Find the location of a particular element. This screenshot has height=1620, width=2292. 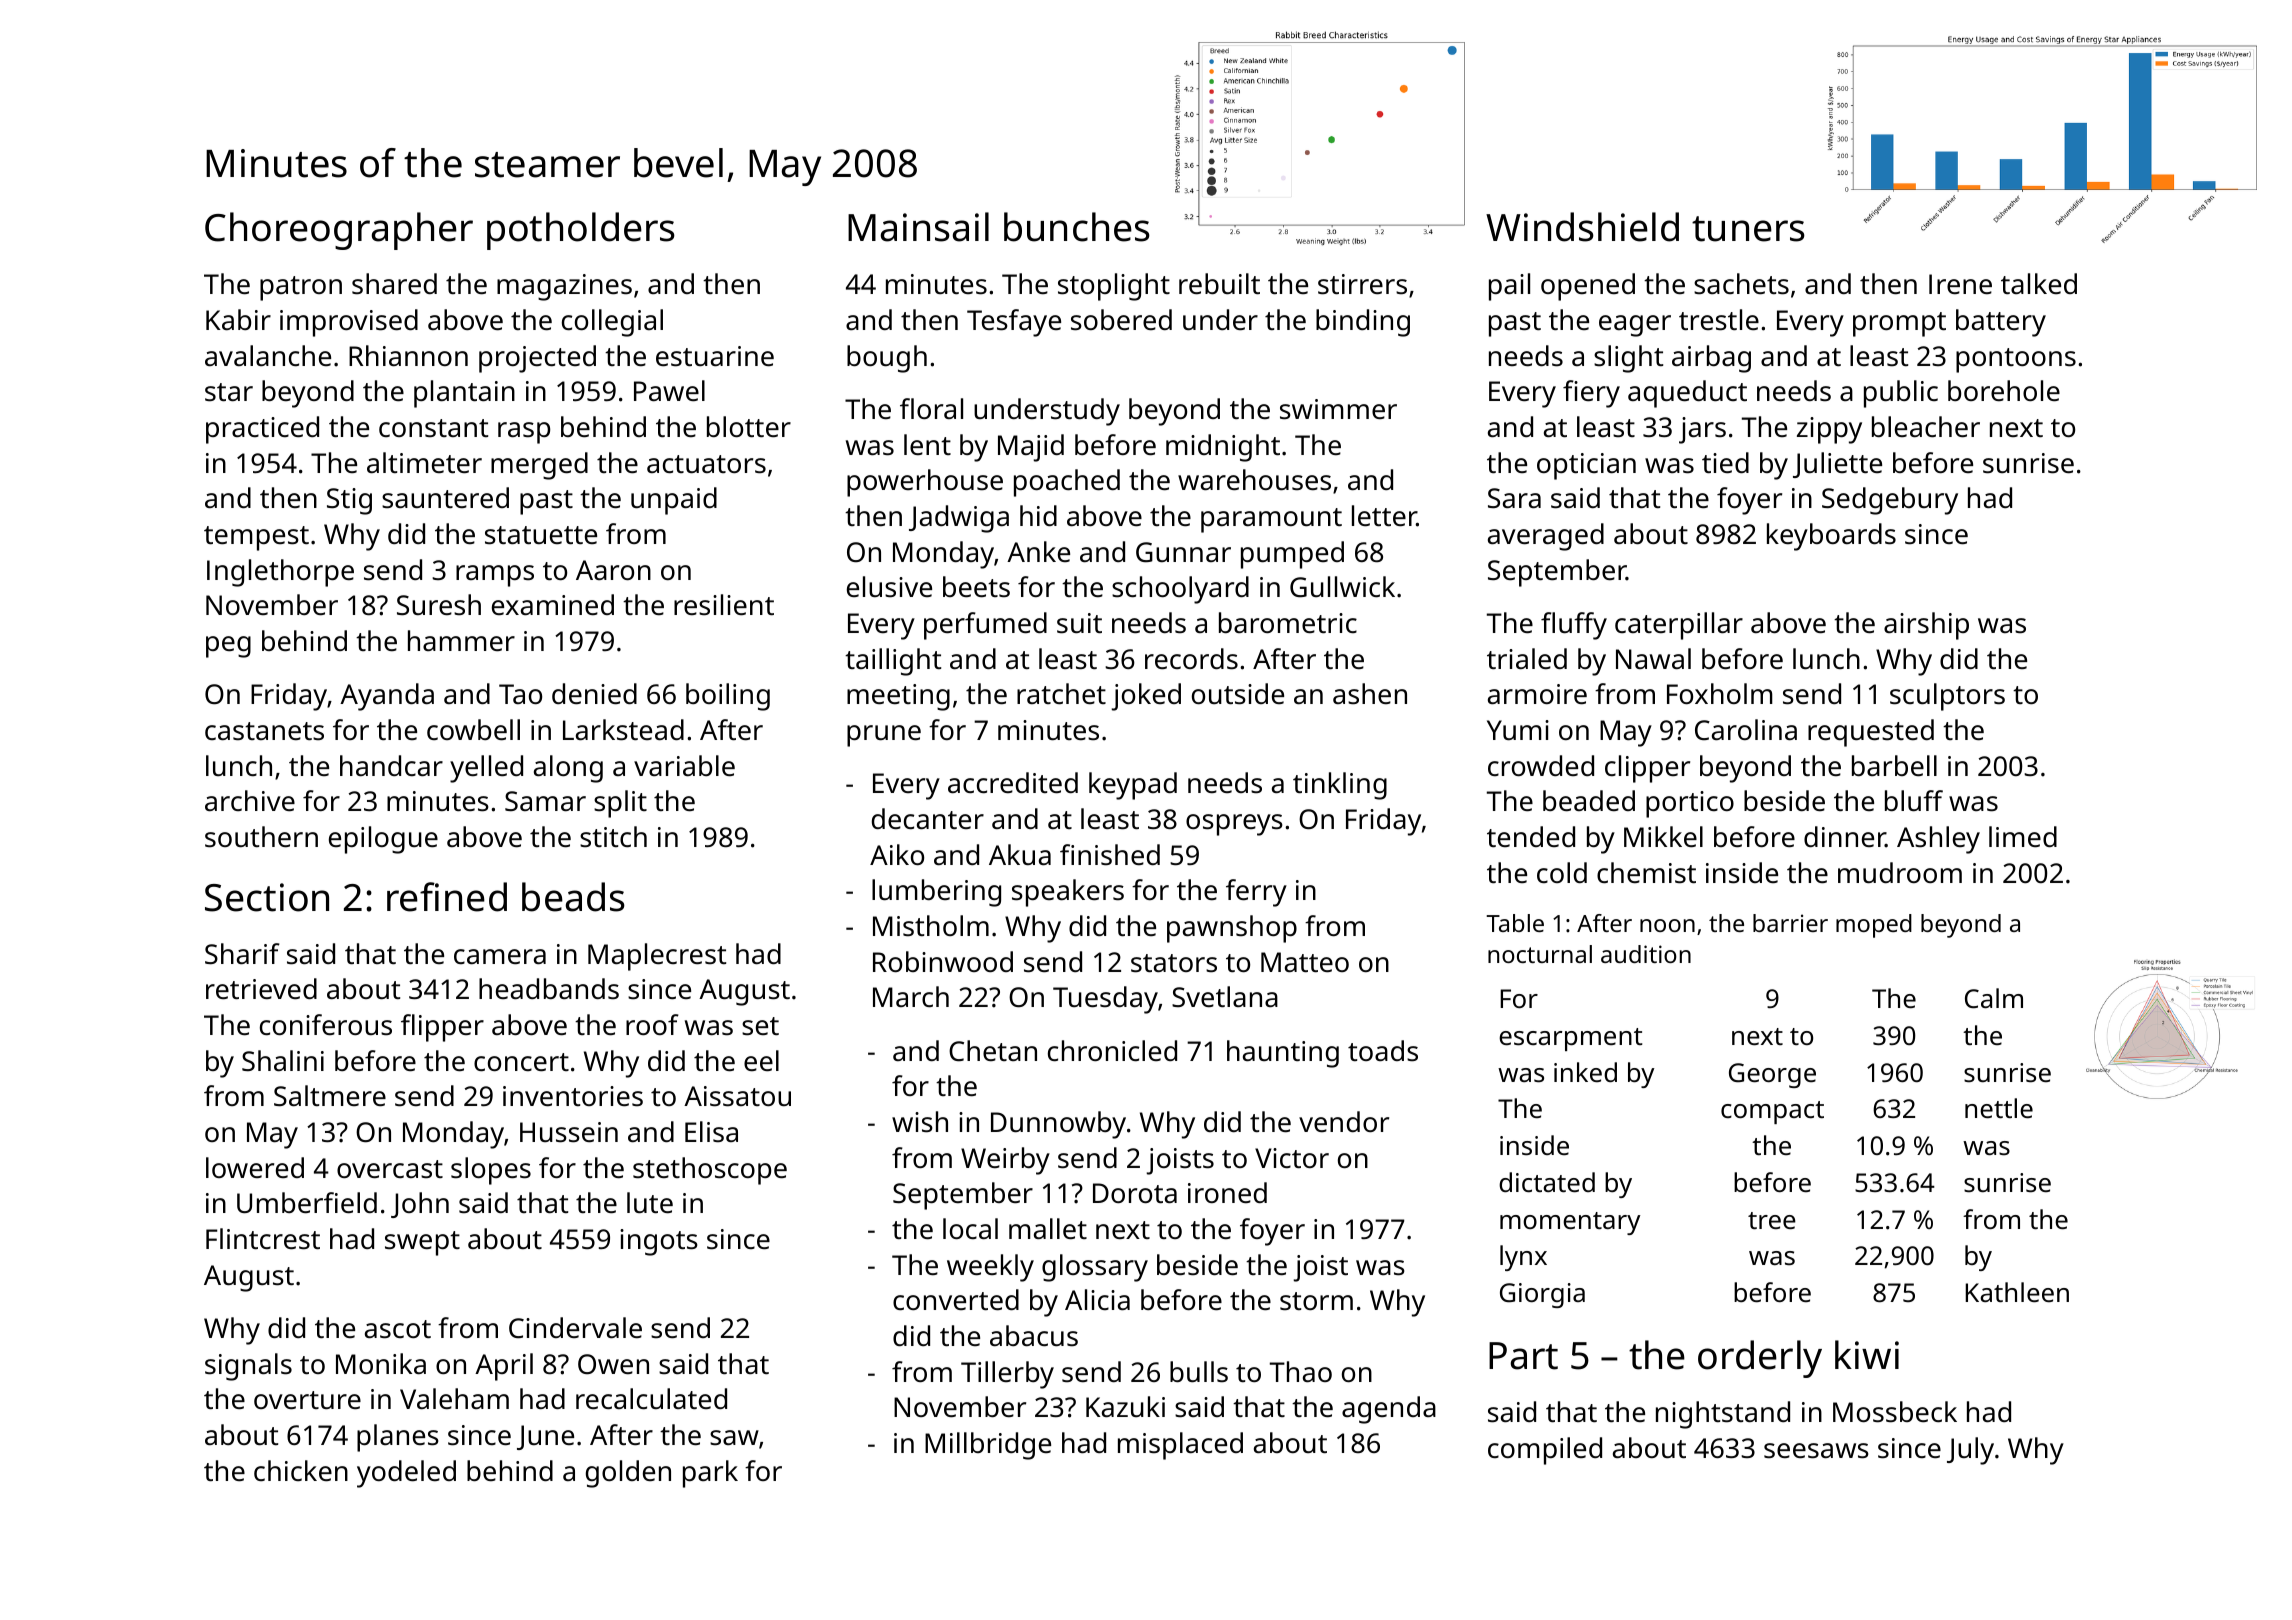

archive is located at coordinates (250, 800).
